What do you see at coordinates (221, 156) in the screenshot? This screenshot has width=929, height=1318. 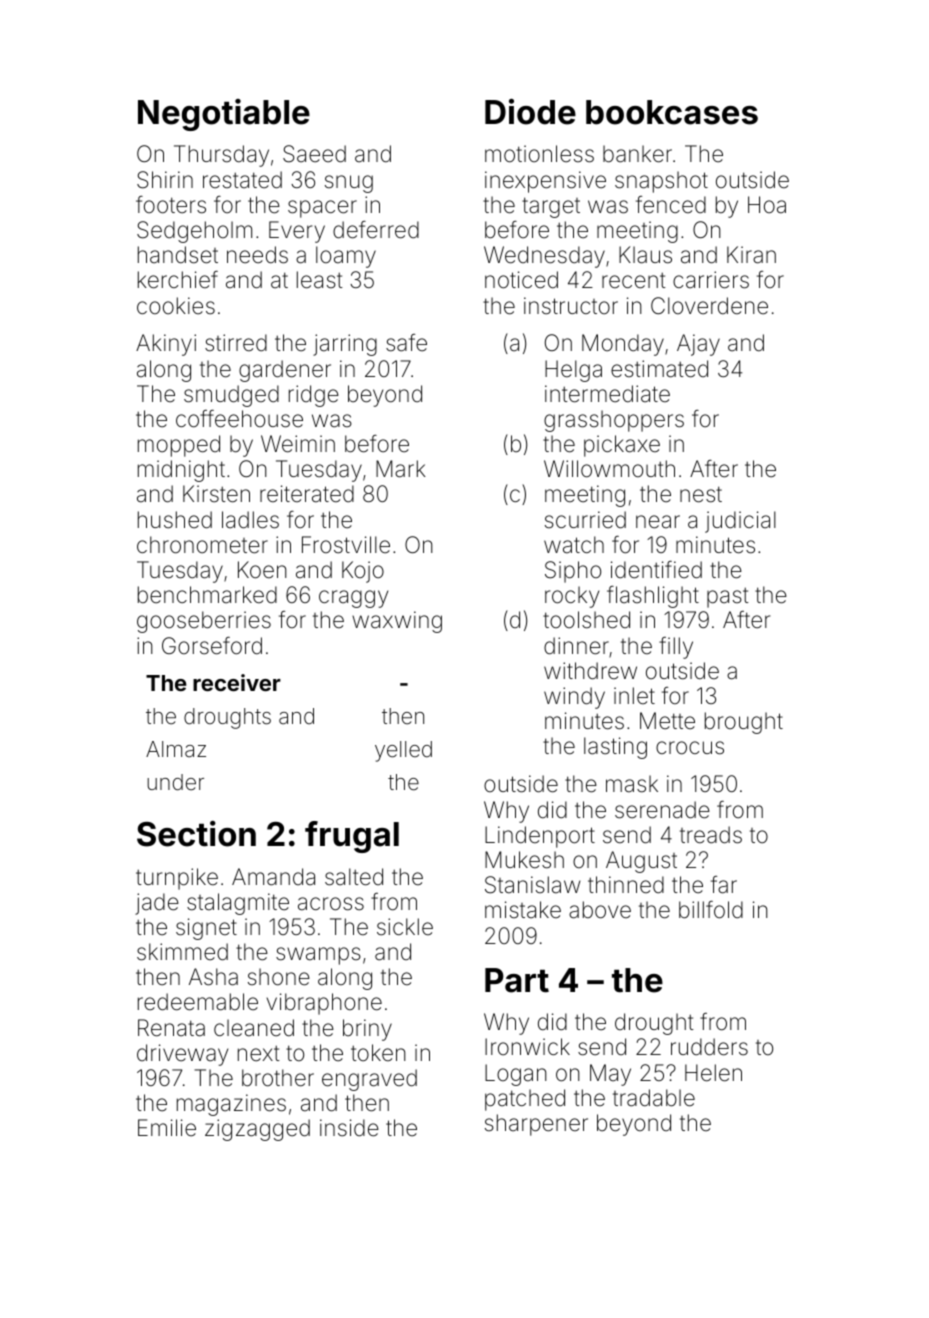 I see `Thursday` at bounding box center [221, 156].
